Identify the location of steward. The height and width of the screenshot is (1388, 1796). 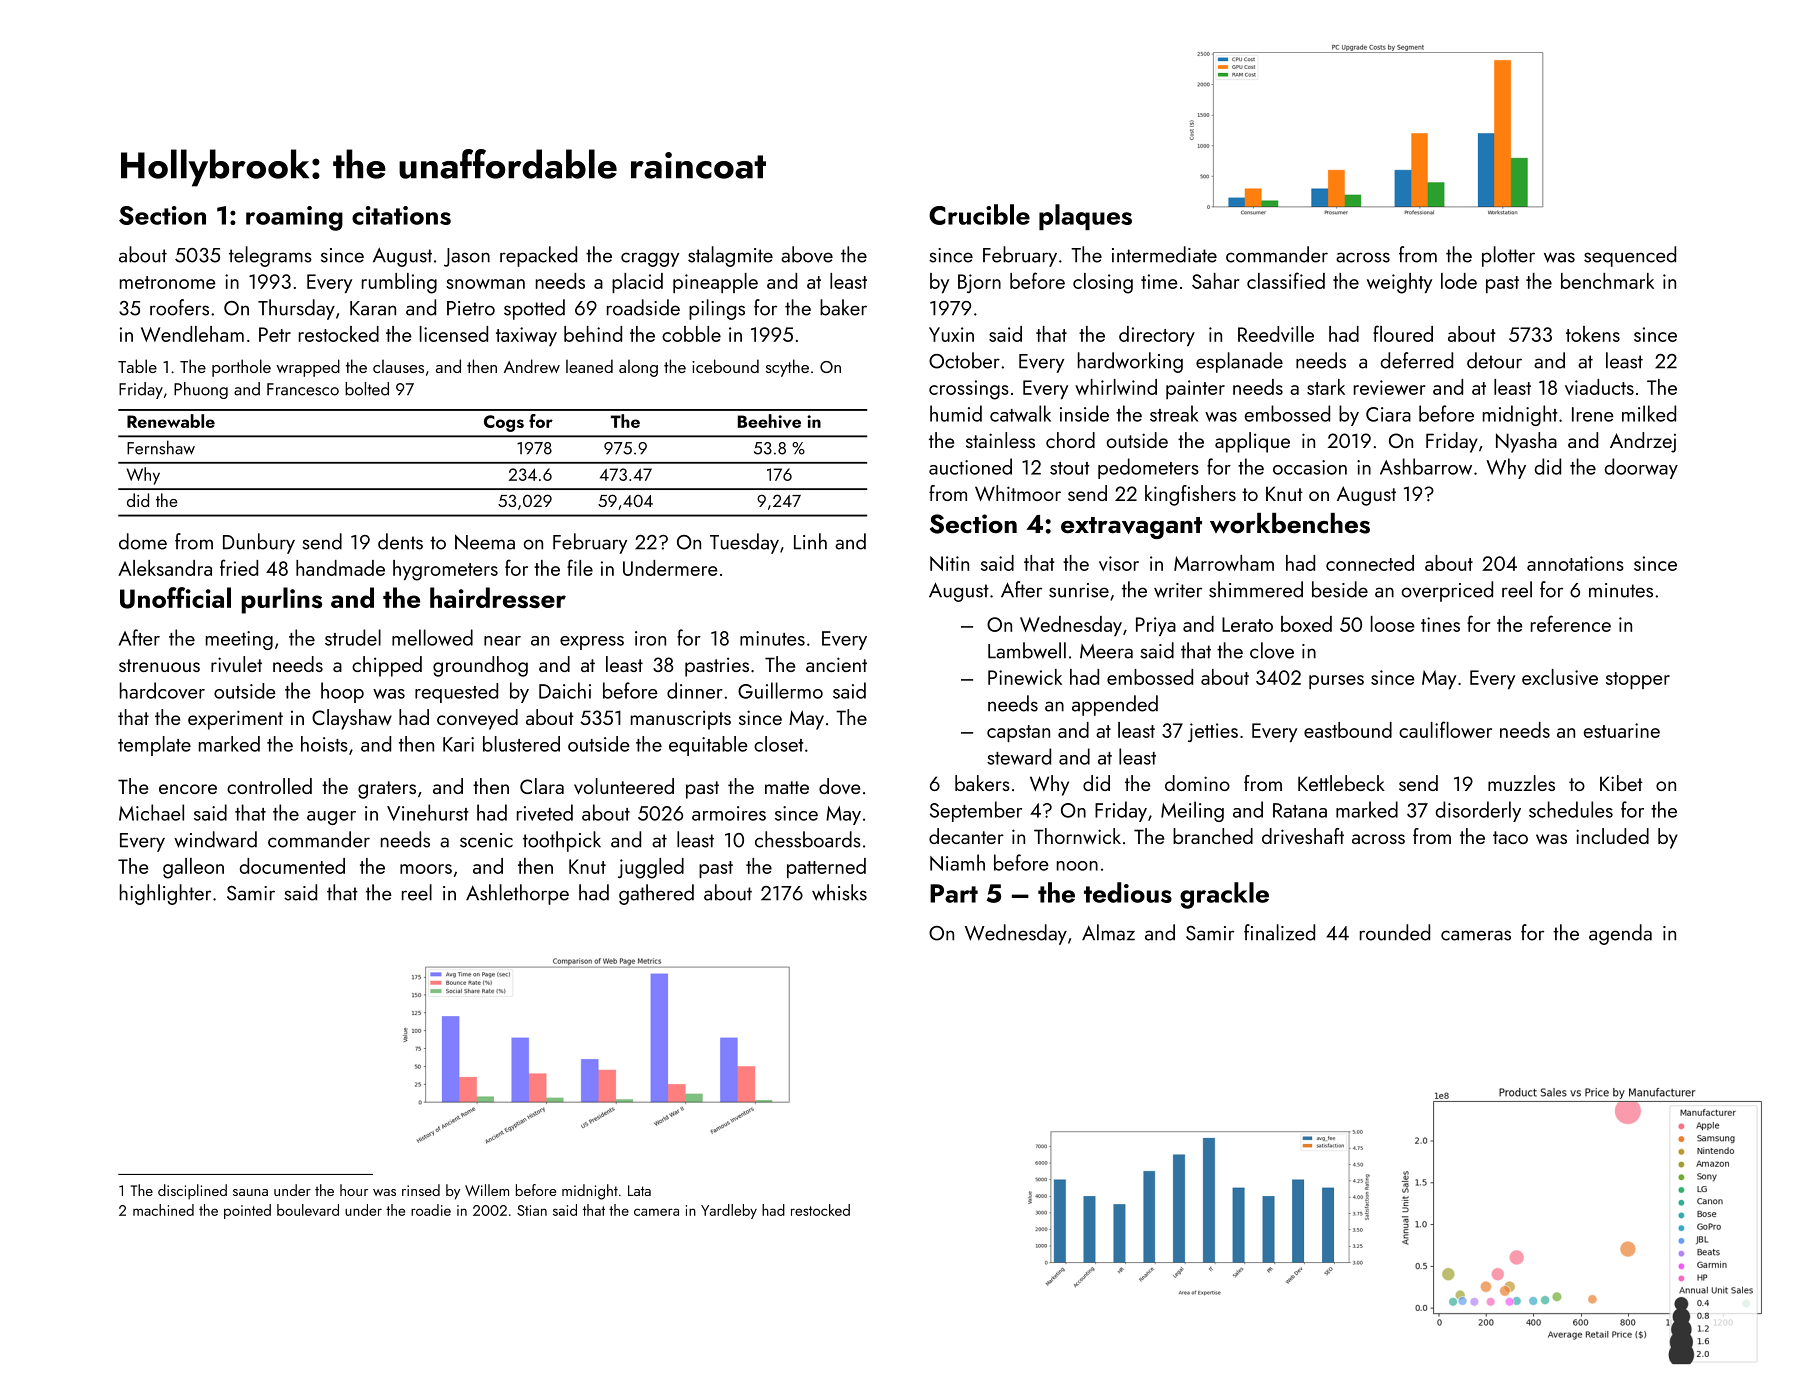
(1019, 756).
